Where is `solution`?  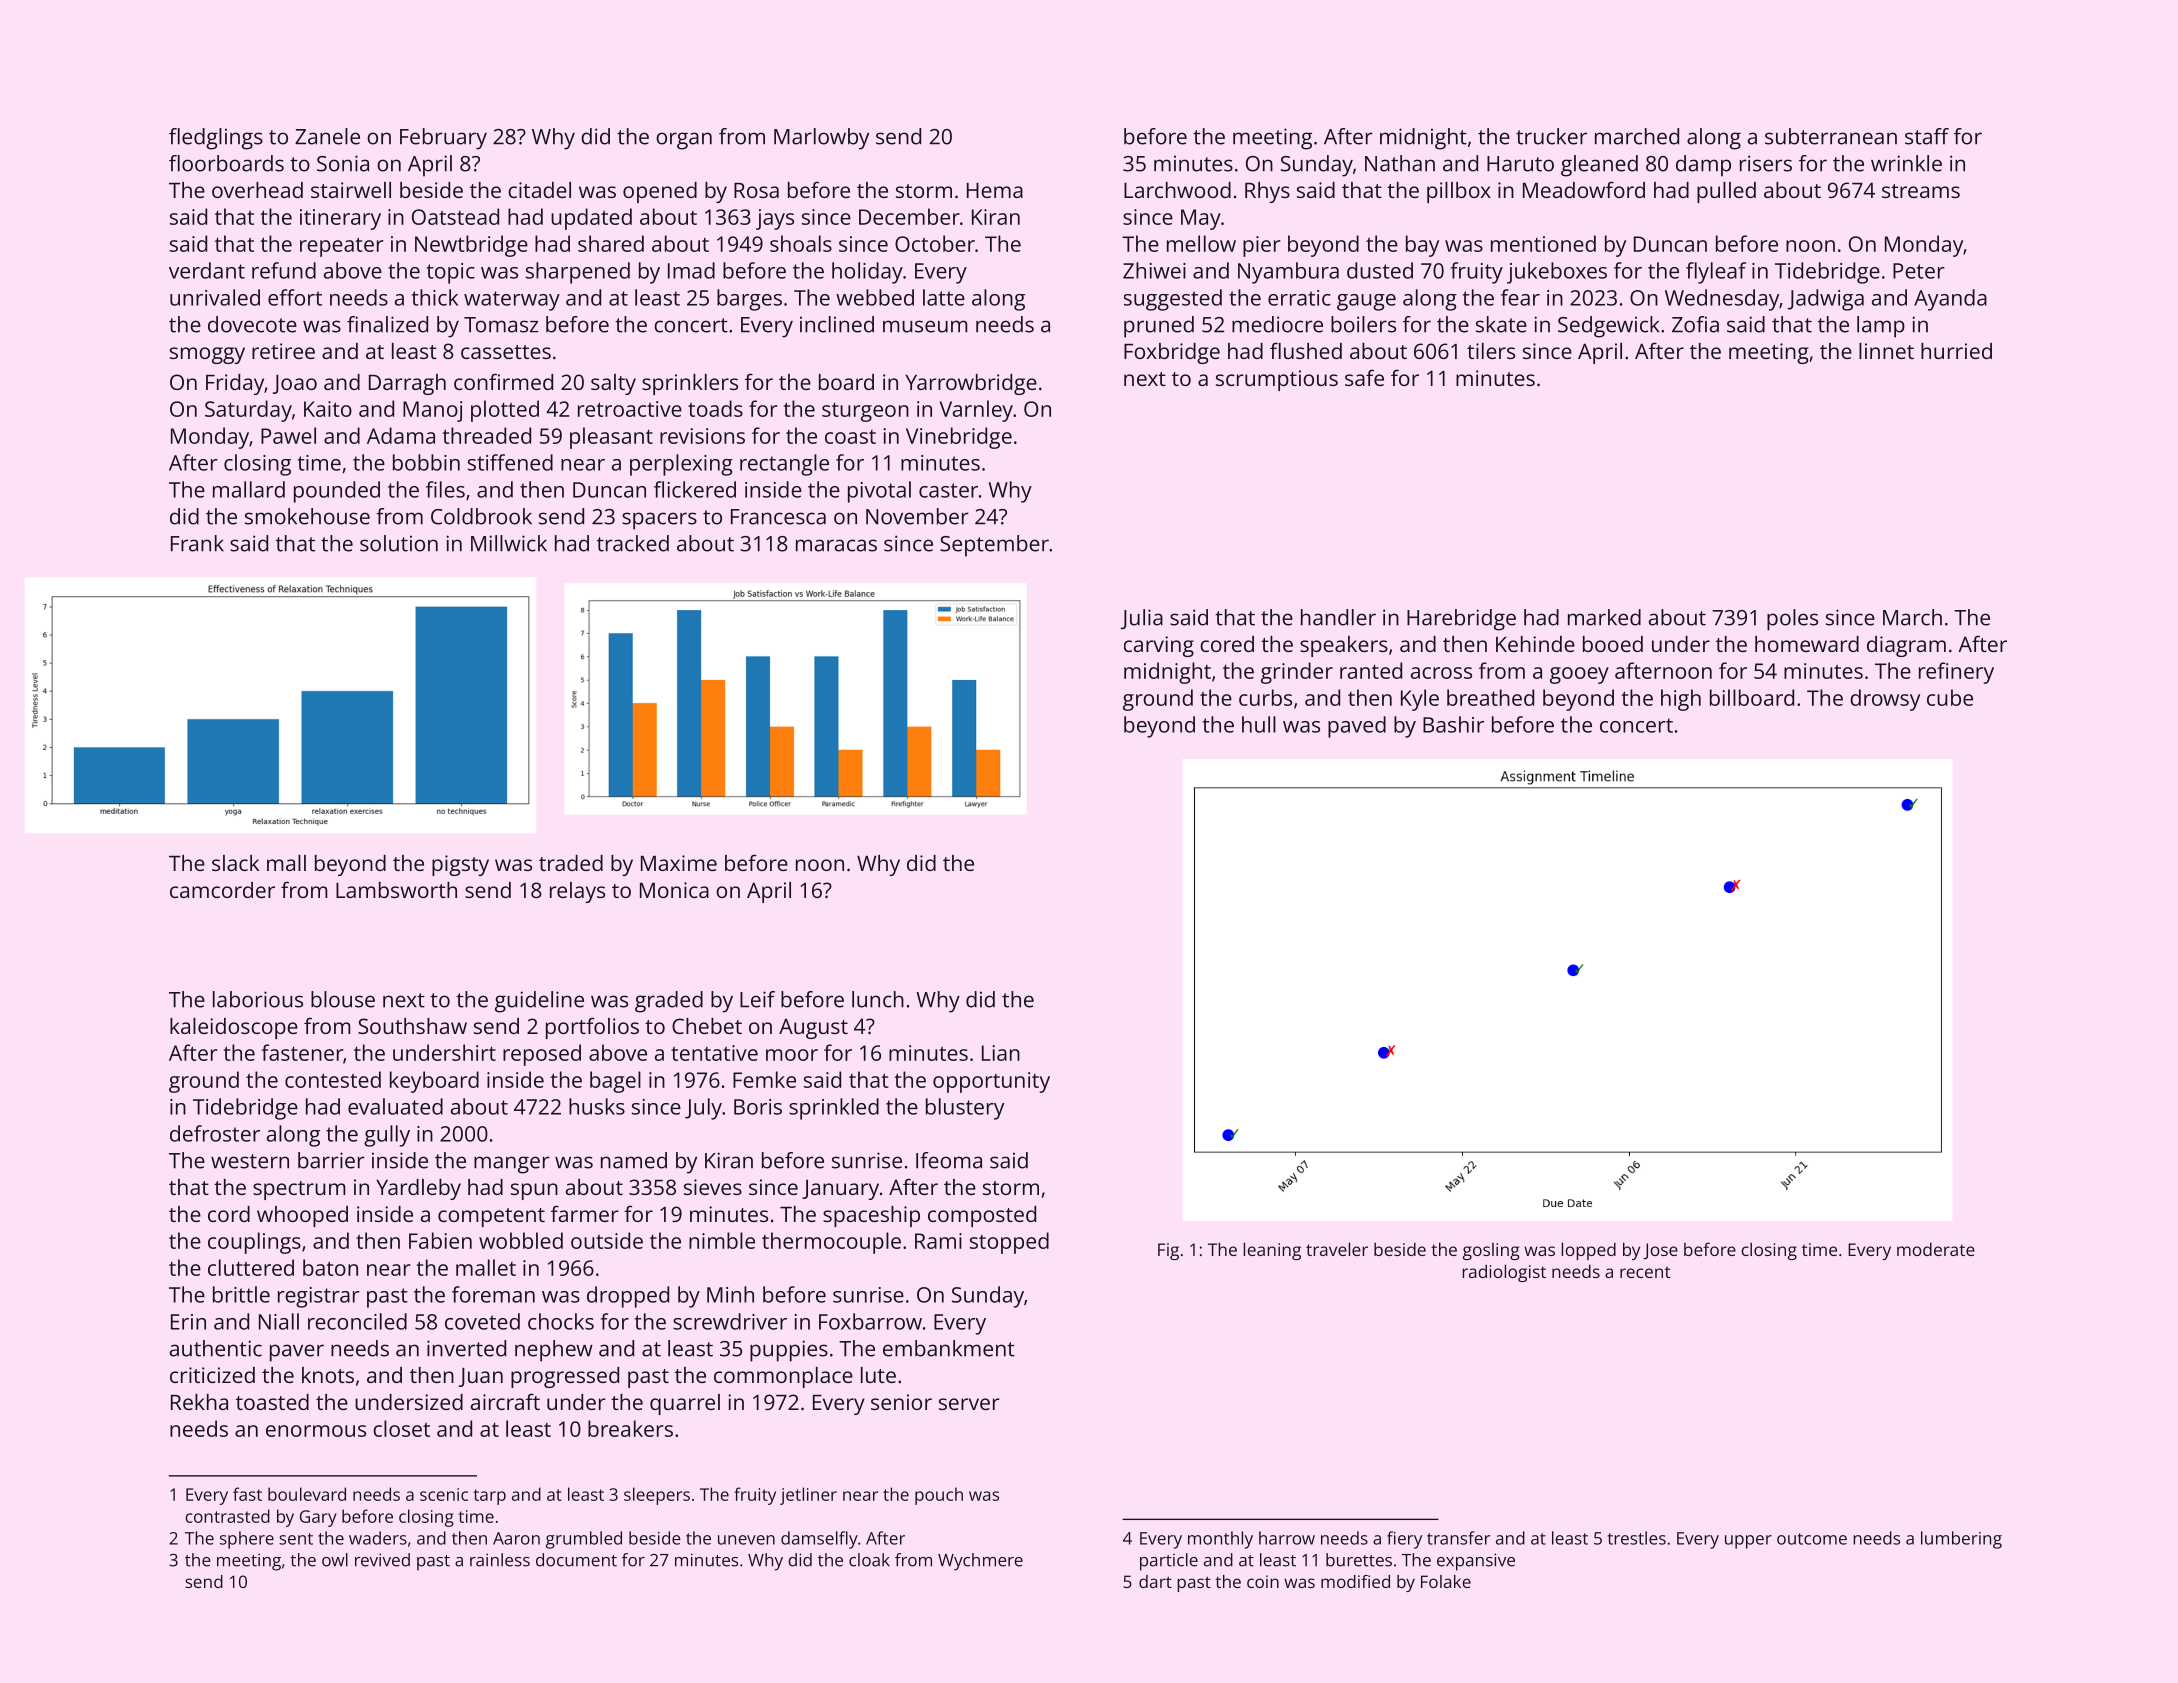
solution is located at coordinates (399, 543).
